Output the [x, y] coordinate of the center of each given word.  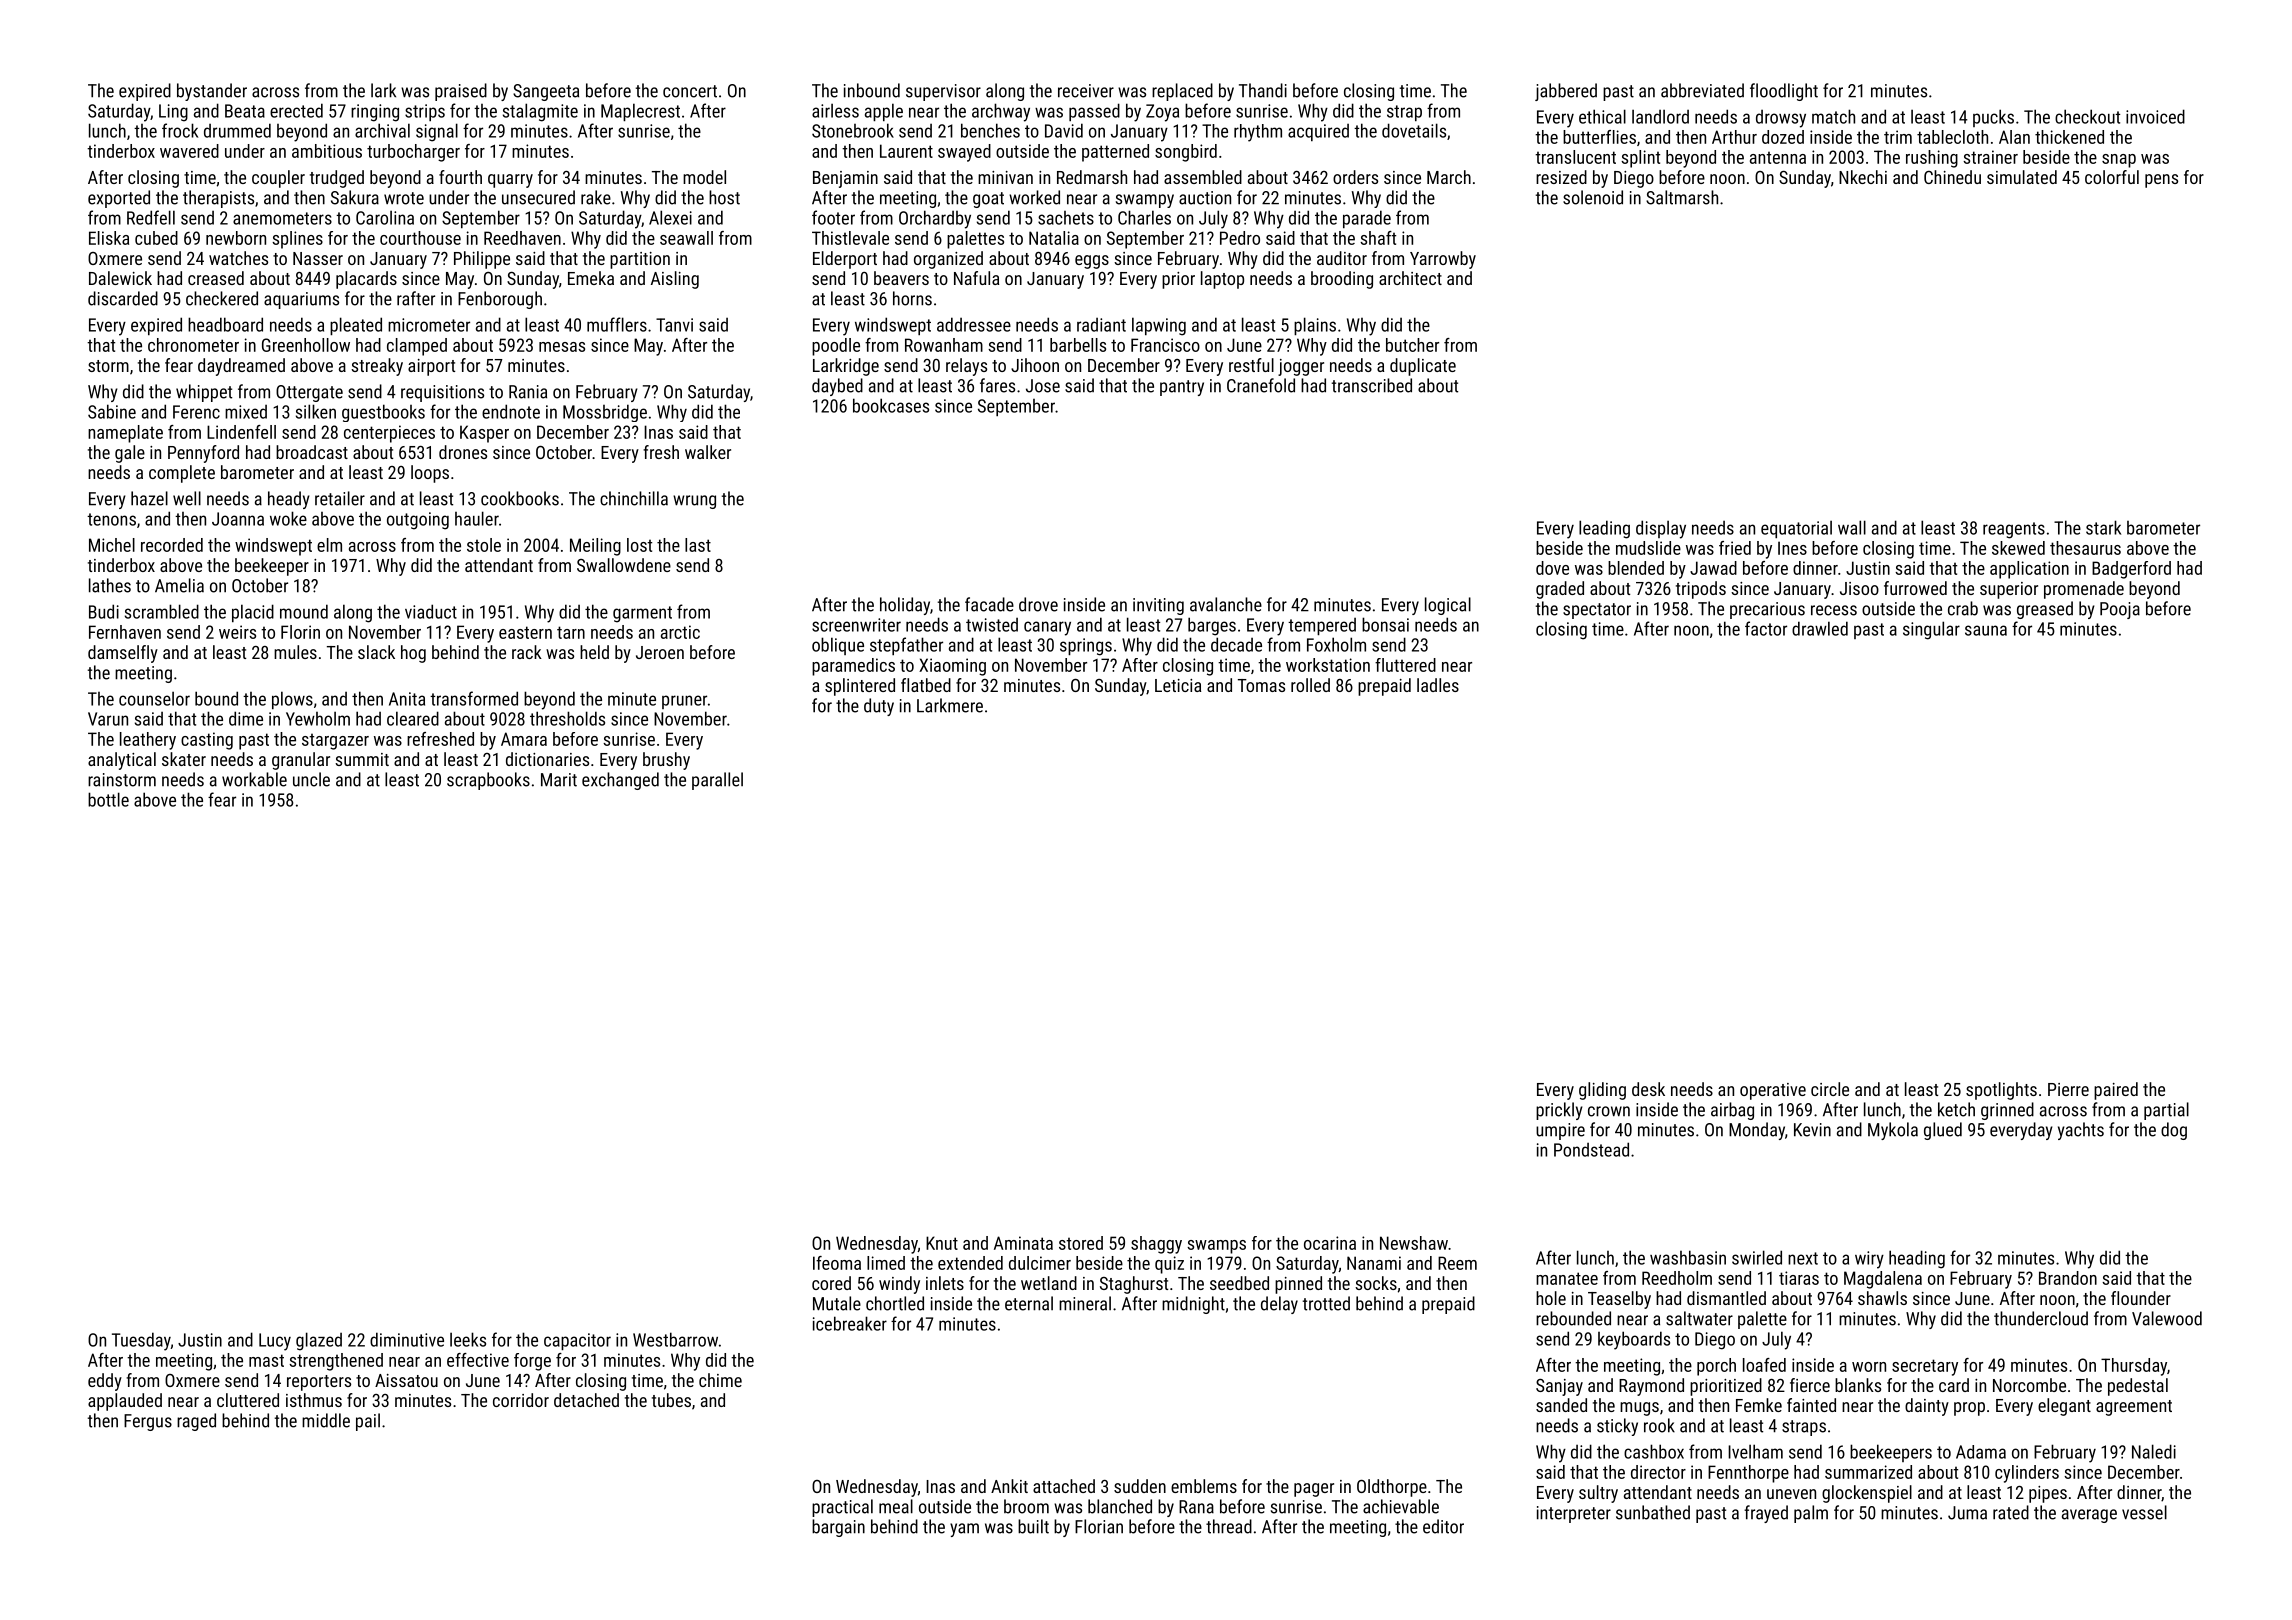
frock [180, 130]
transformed [474, 698]
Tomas [1261, 685]
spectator [1597, 611]
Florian [1099, 1526]
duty [879, 707]
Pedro [1240, 238]
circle [1830, 1089]
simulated [2022, 177]
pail [368, 1422]
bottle [108, 799]
